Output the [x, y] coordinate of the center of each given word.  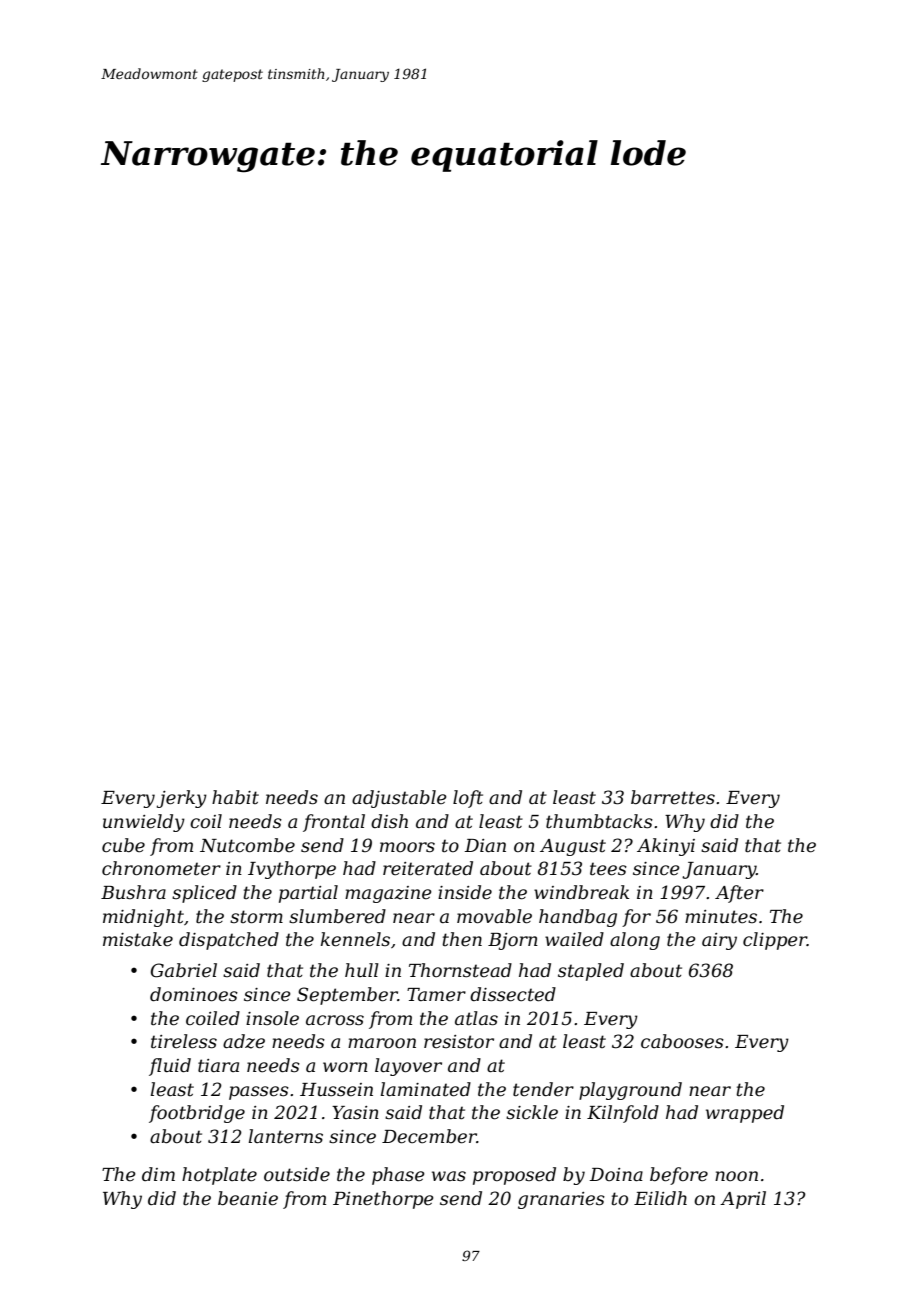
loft [468, 799]
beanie [248, 1198]
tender [543, 1089]
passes [259, 1093]
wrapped [745, 1114]
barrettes [673, 797]
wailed [574, 939]
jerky [182, 799]
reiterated [428, 868]
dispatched [229, 941]
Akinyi [666, 847]
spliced [204, 894]
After [739, 894]
